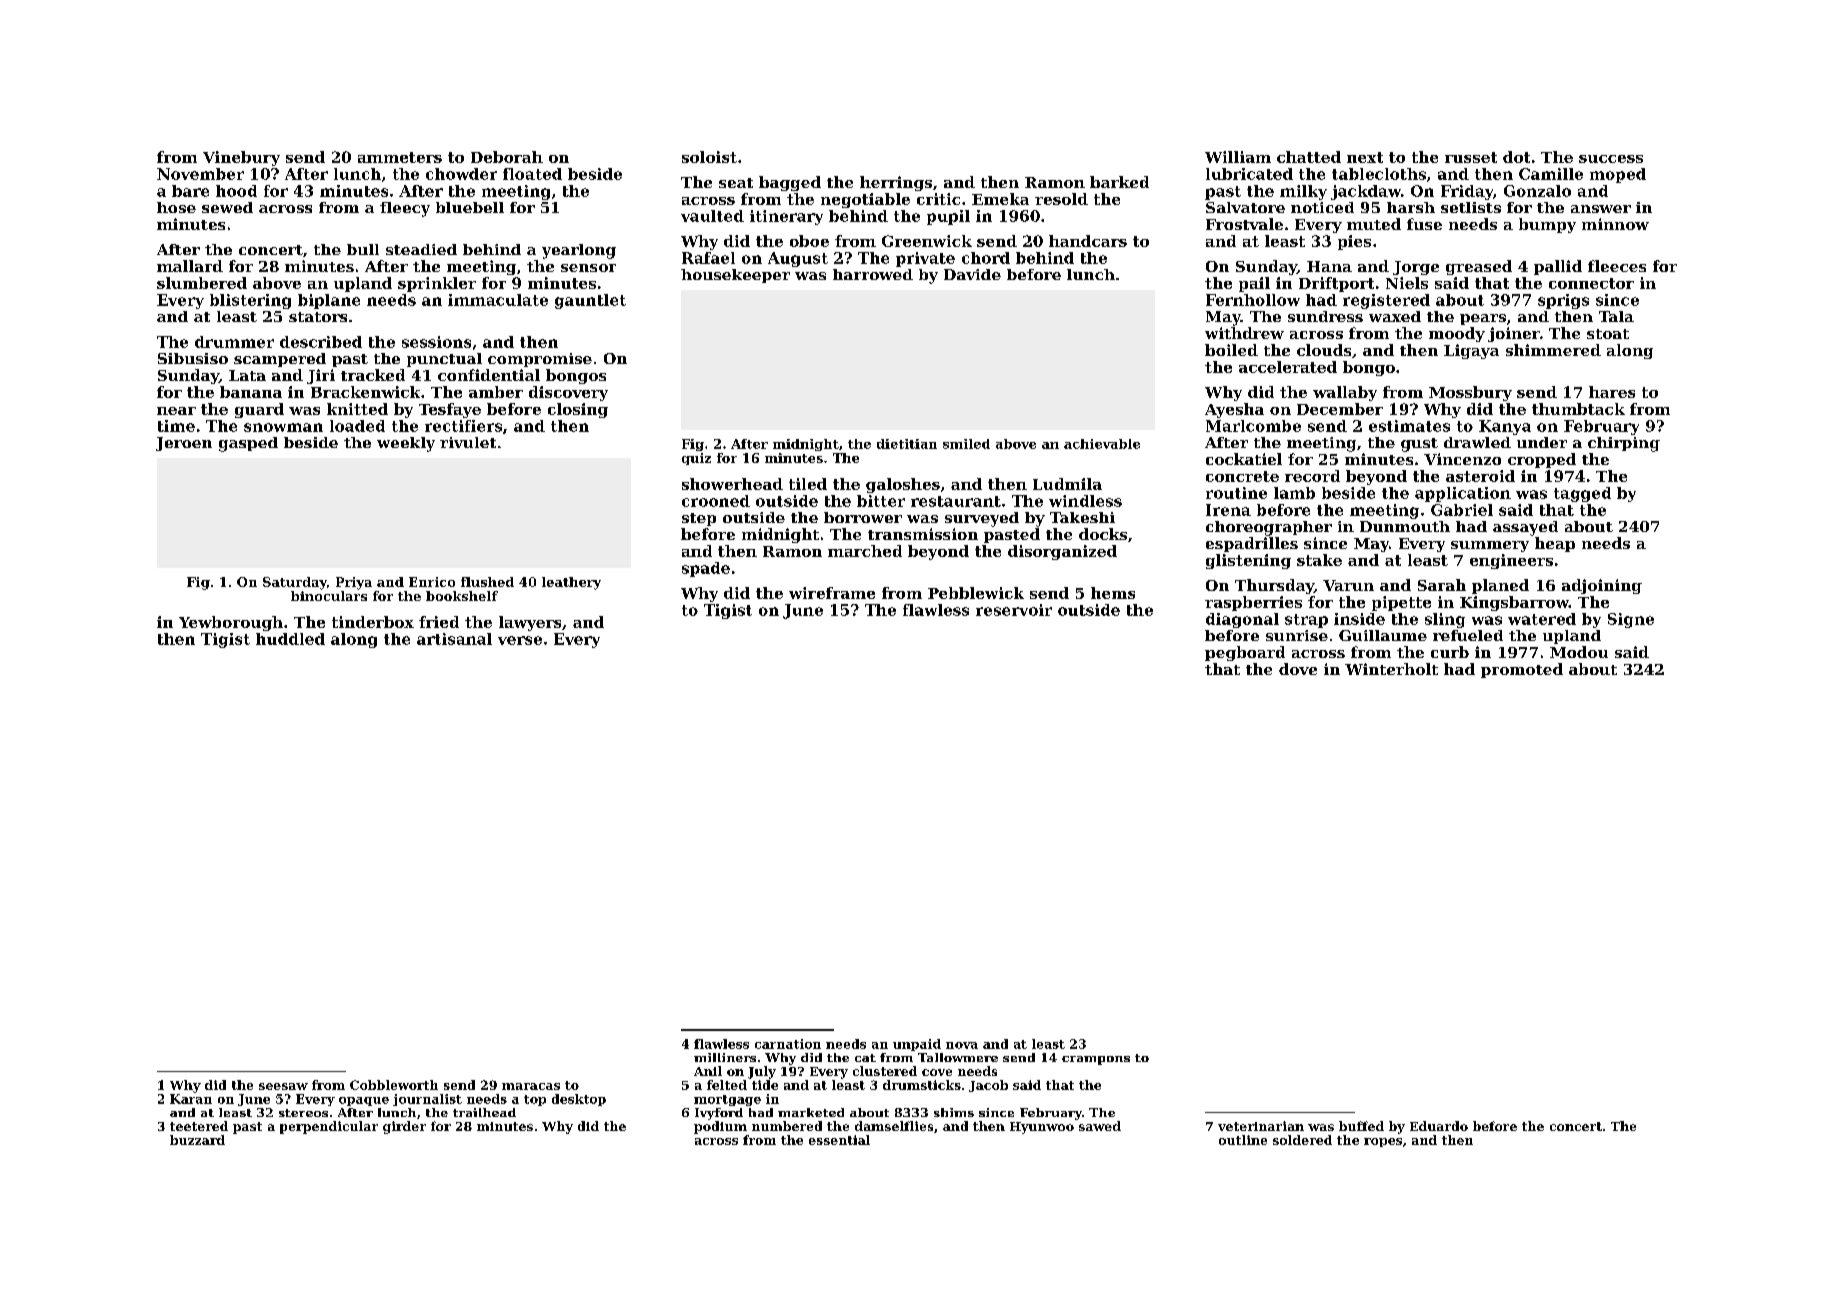 This document has height=1298, width=1836. Describe the element at coordinates (454, 639) in the document. I see `artisanal` at that location.
